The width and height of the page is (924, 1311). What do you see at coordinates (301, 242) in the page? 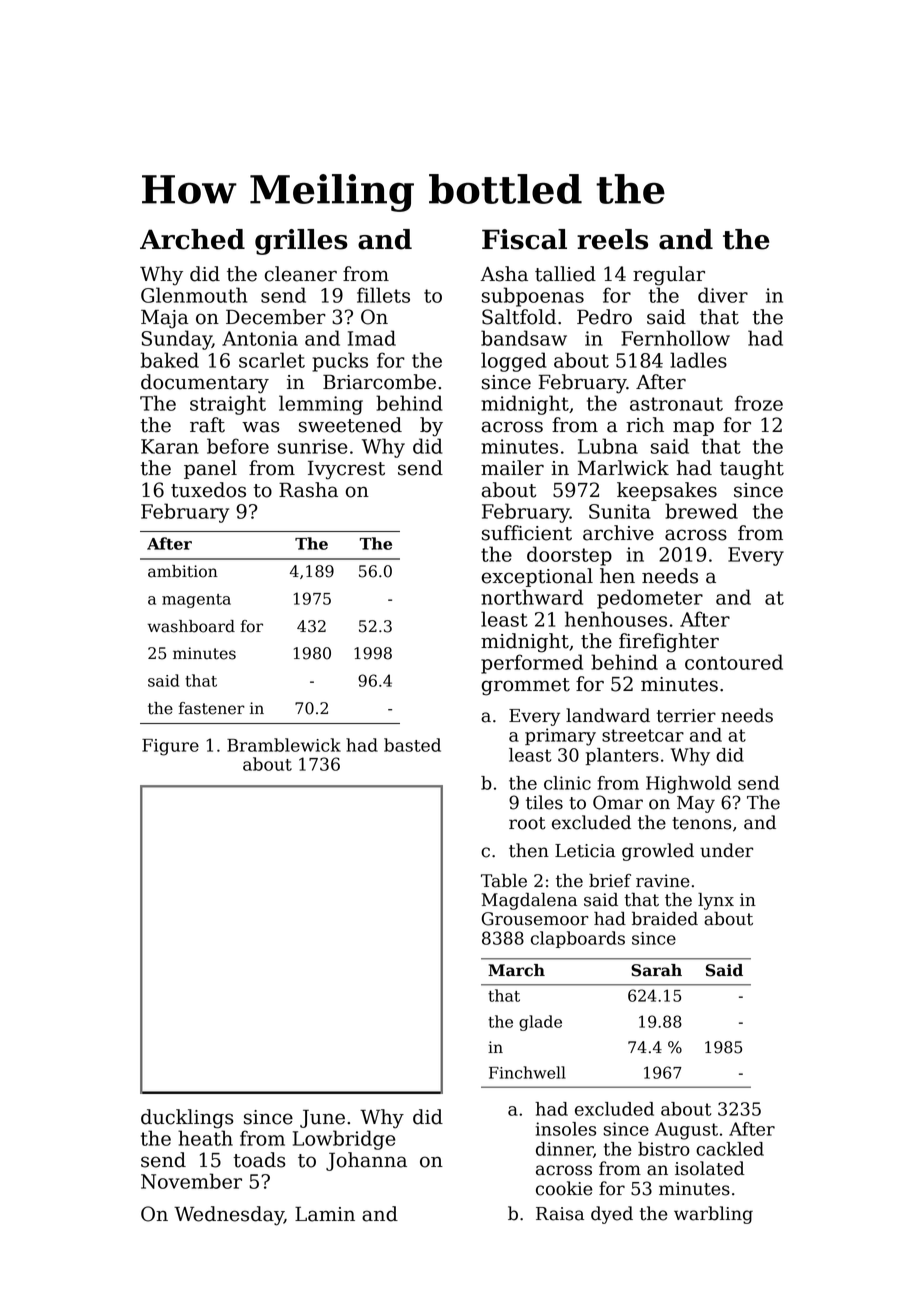
I see `grilles` at bounding box center [301, 242].
